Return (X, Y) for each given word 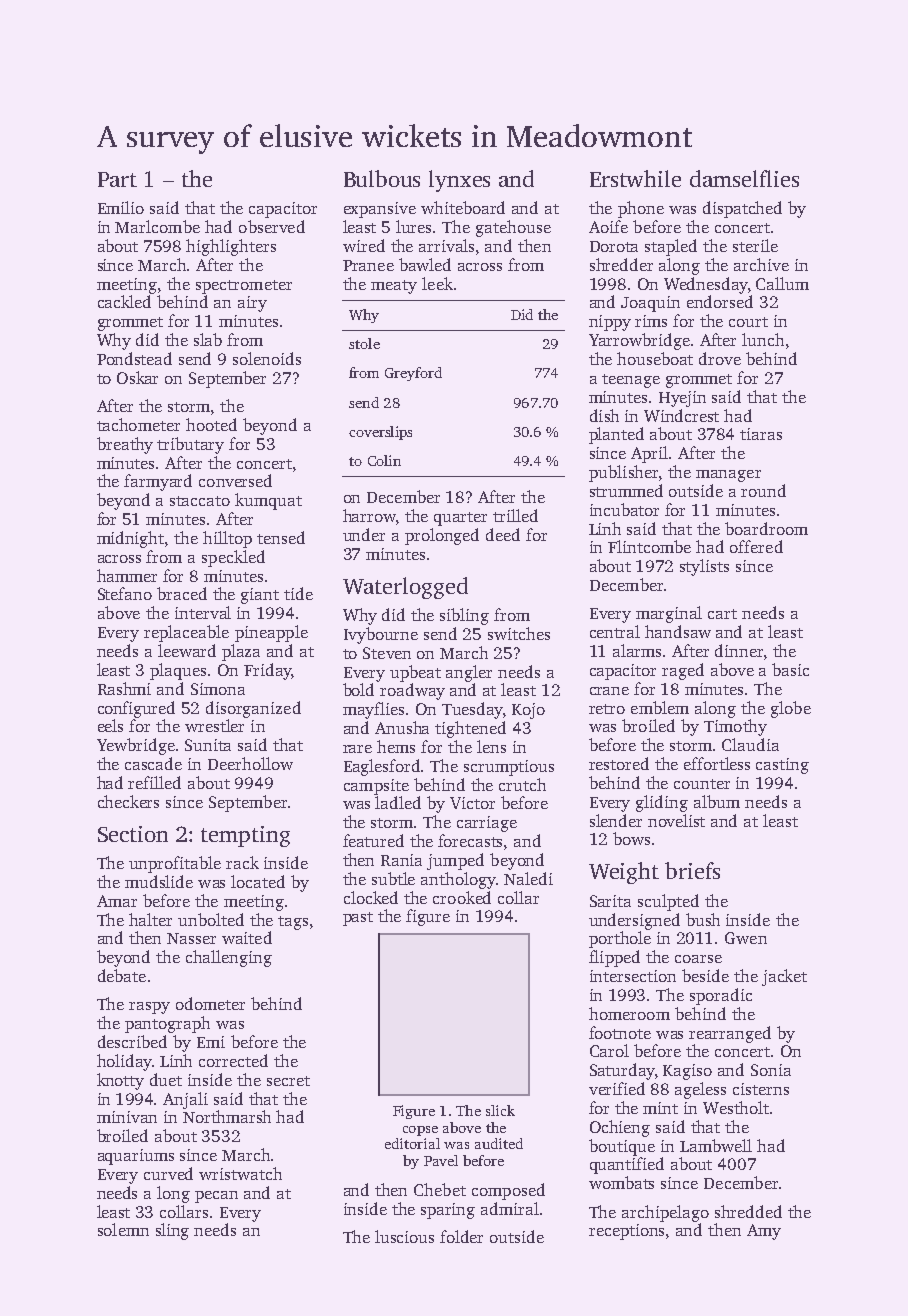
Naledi (528, 878)
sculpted (668, 902)
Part (117, 179)
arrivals (446, 245)
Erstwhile (635, 178)
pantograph (167, 1024)
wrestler (214, 725)
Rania (401, 860)
